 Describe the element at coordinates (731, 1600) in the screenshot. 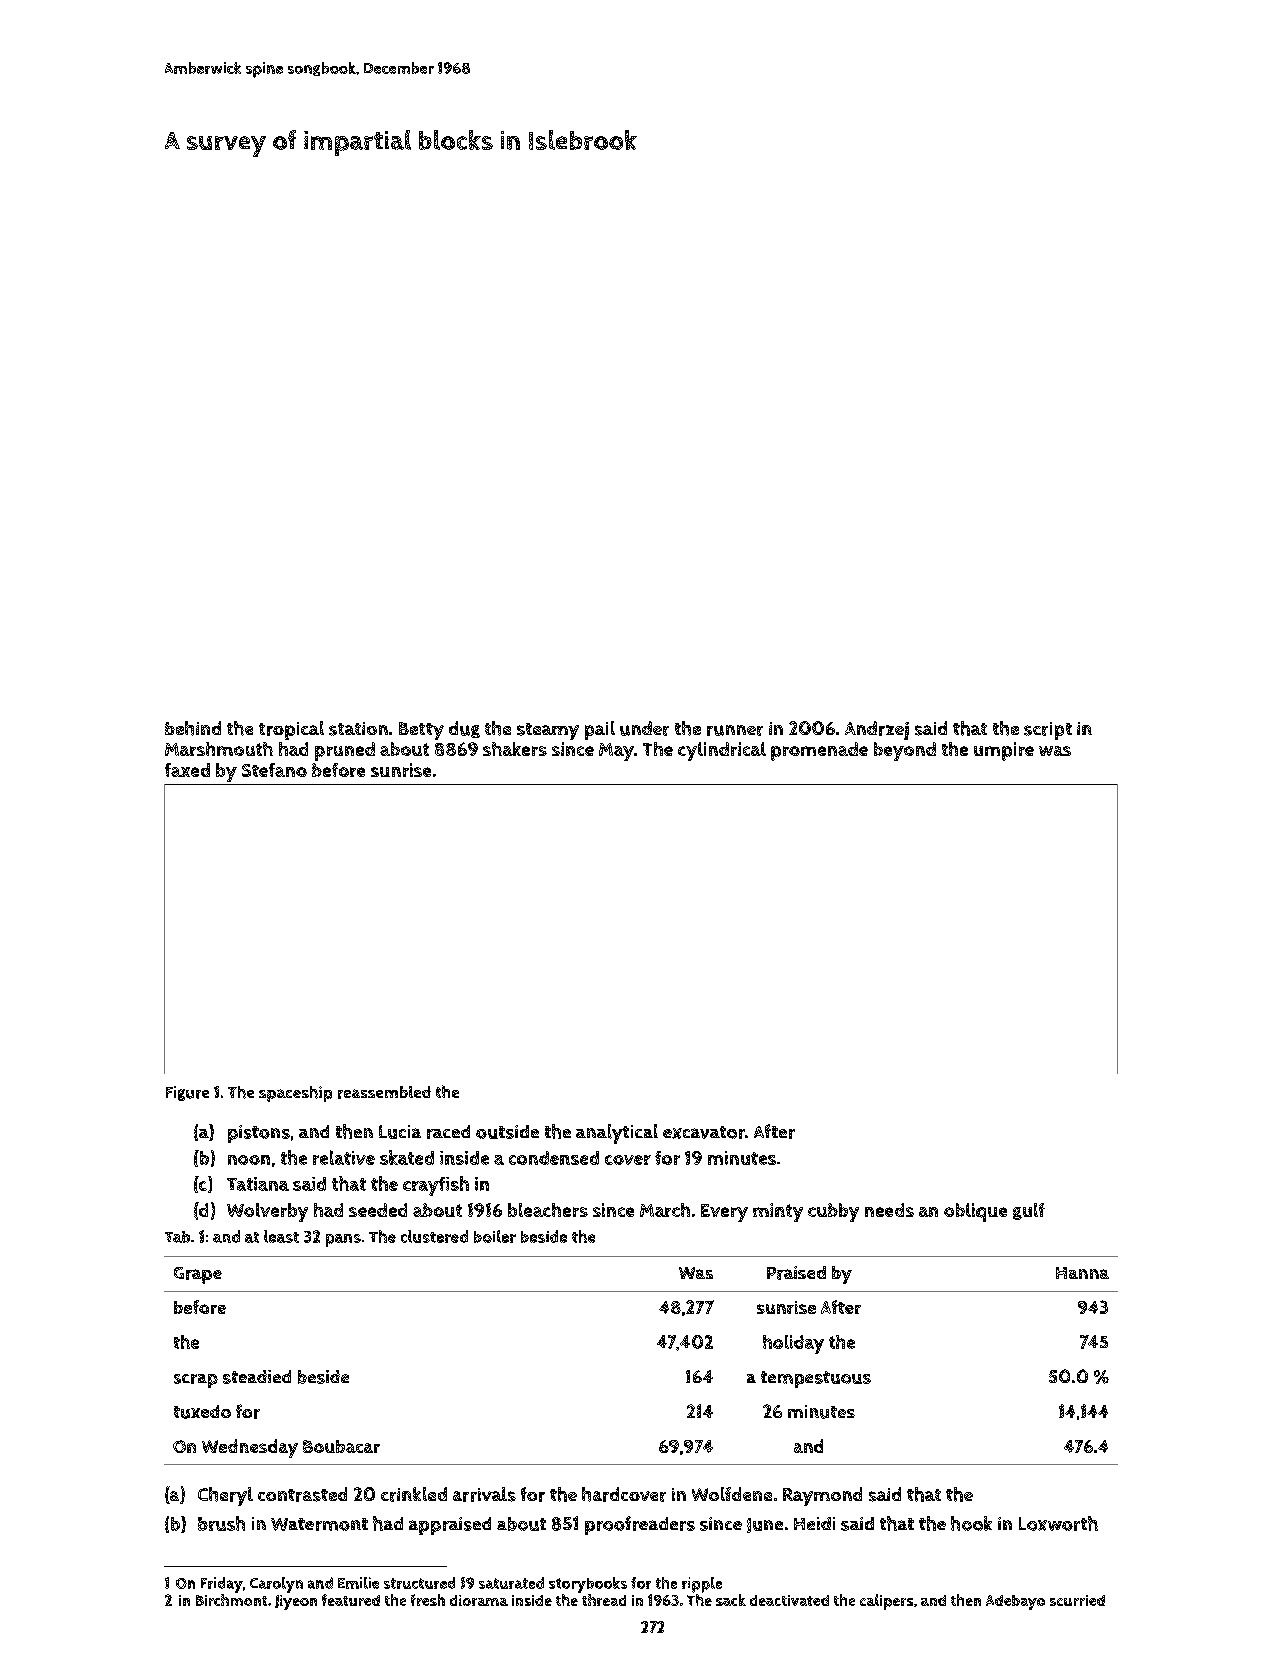

I see `sack` at that location.
